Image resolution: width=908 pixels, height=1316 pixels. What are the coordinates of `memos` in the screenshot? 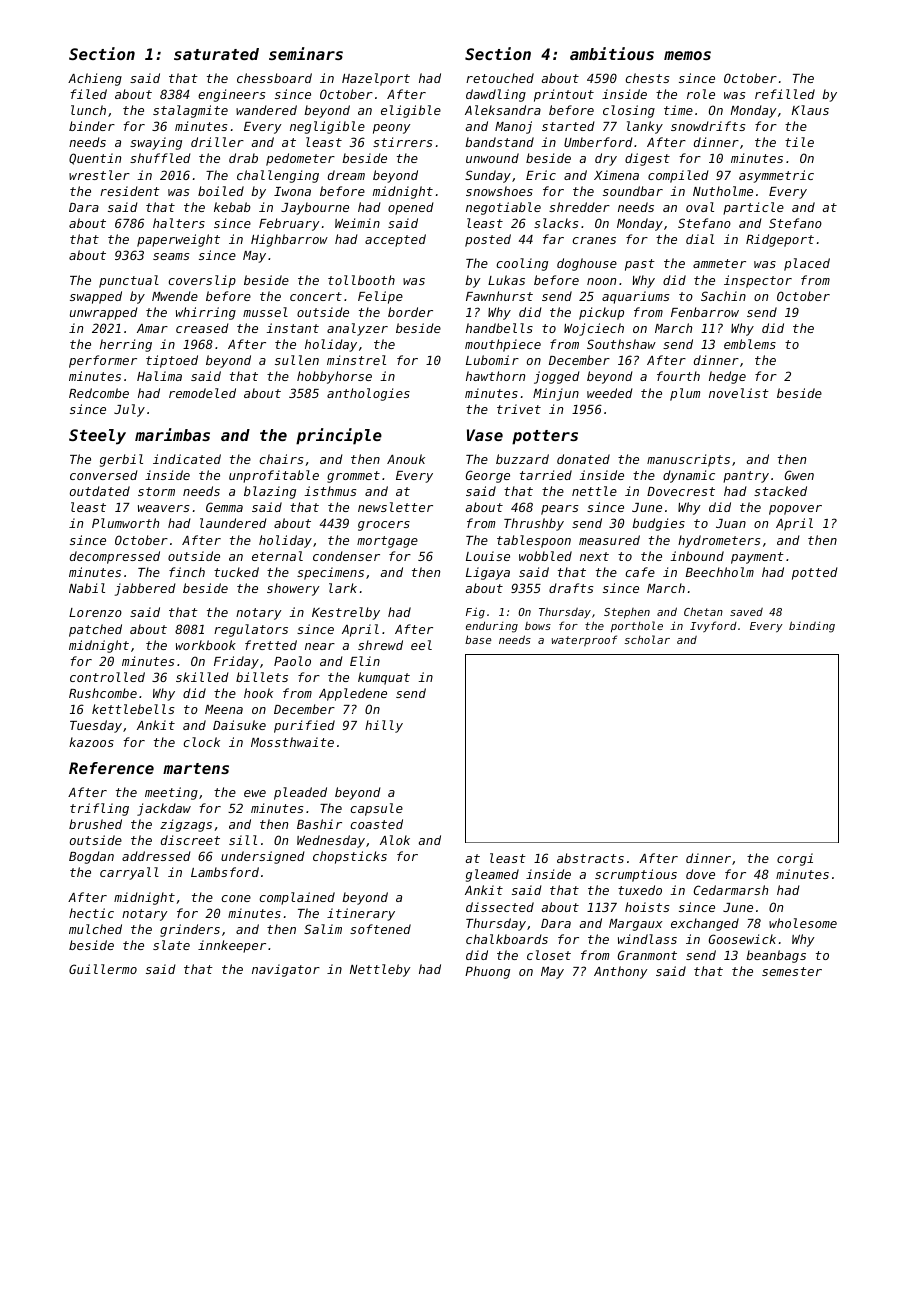 It's located at (687, 55).
